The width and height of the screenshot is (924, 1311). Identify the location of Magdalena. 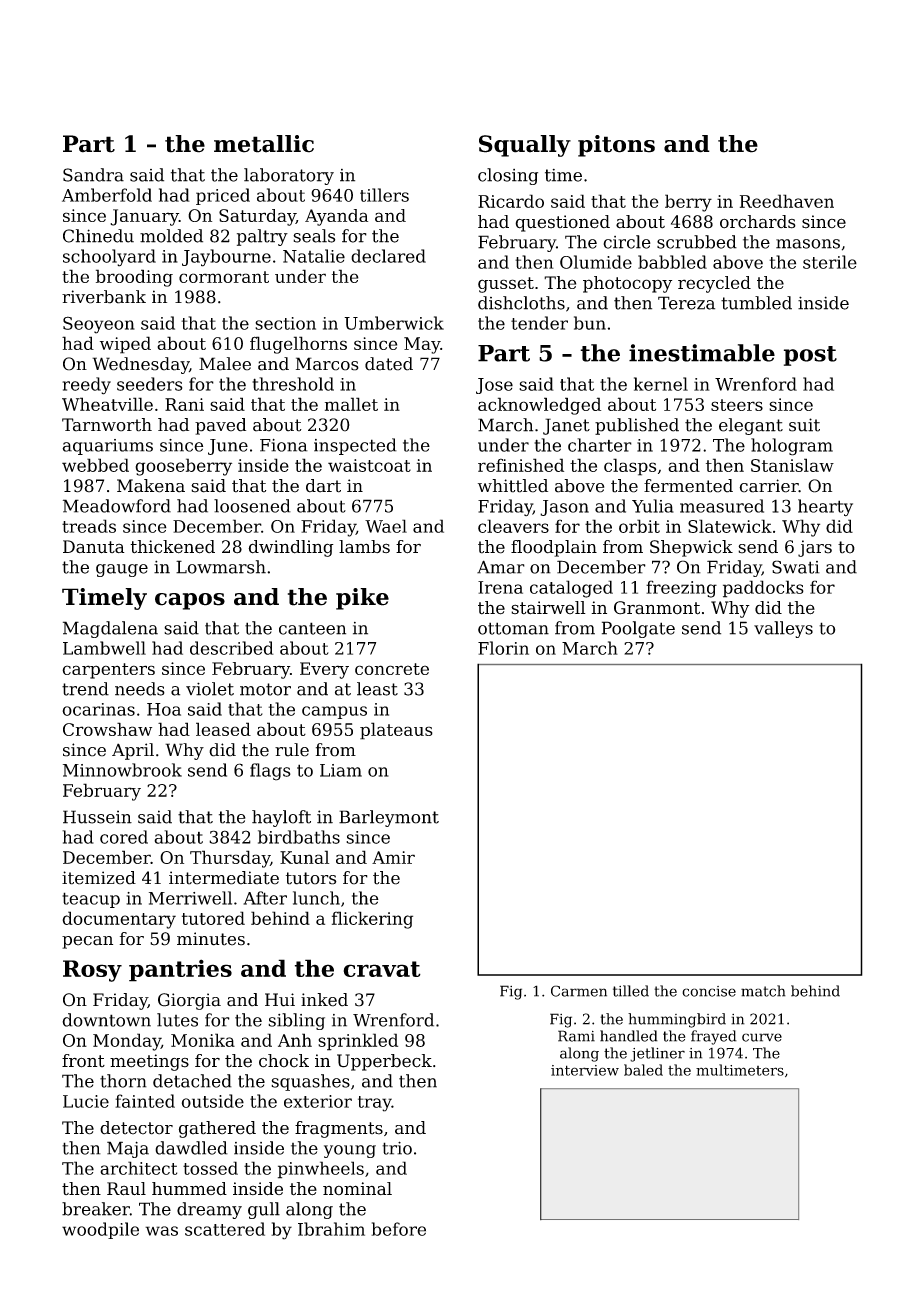
(110, 629).
